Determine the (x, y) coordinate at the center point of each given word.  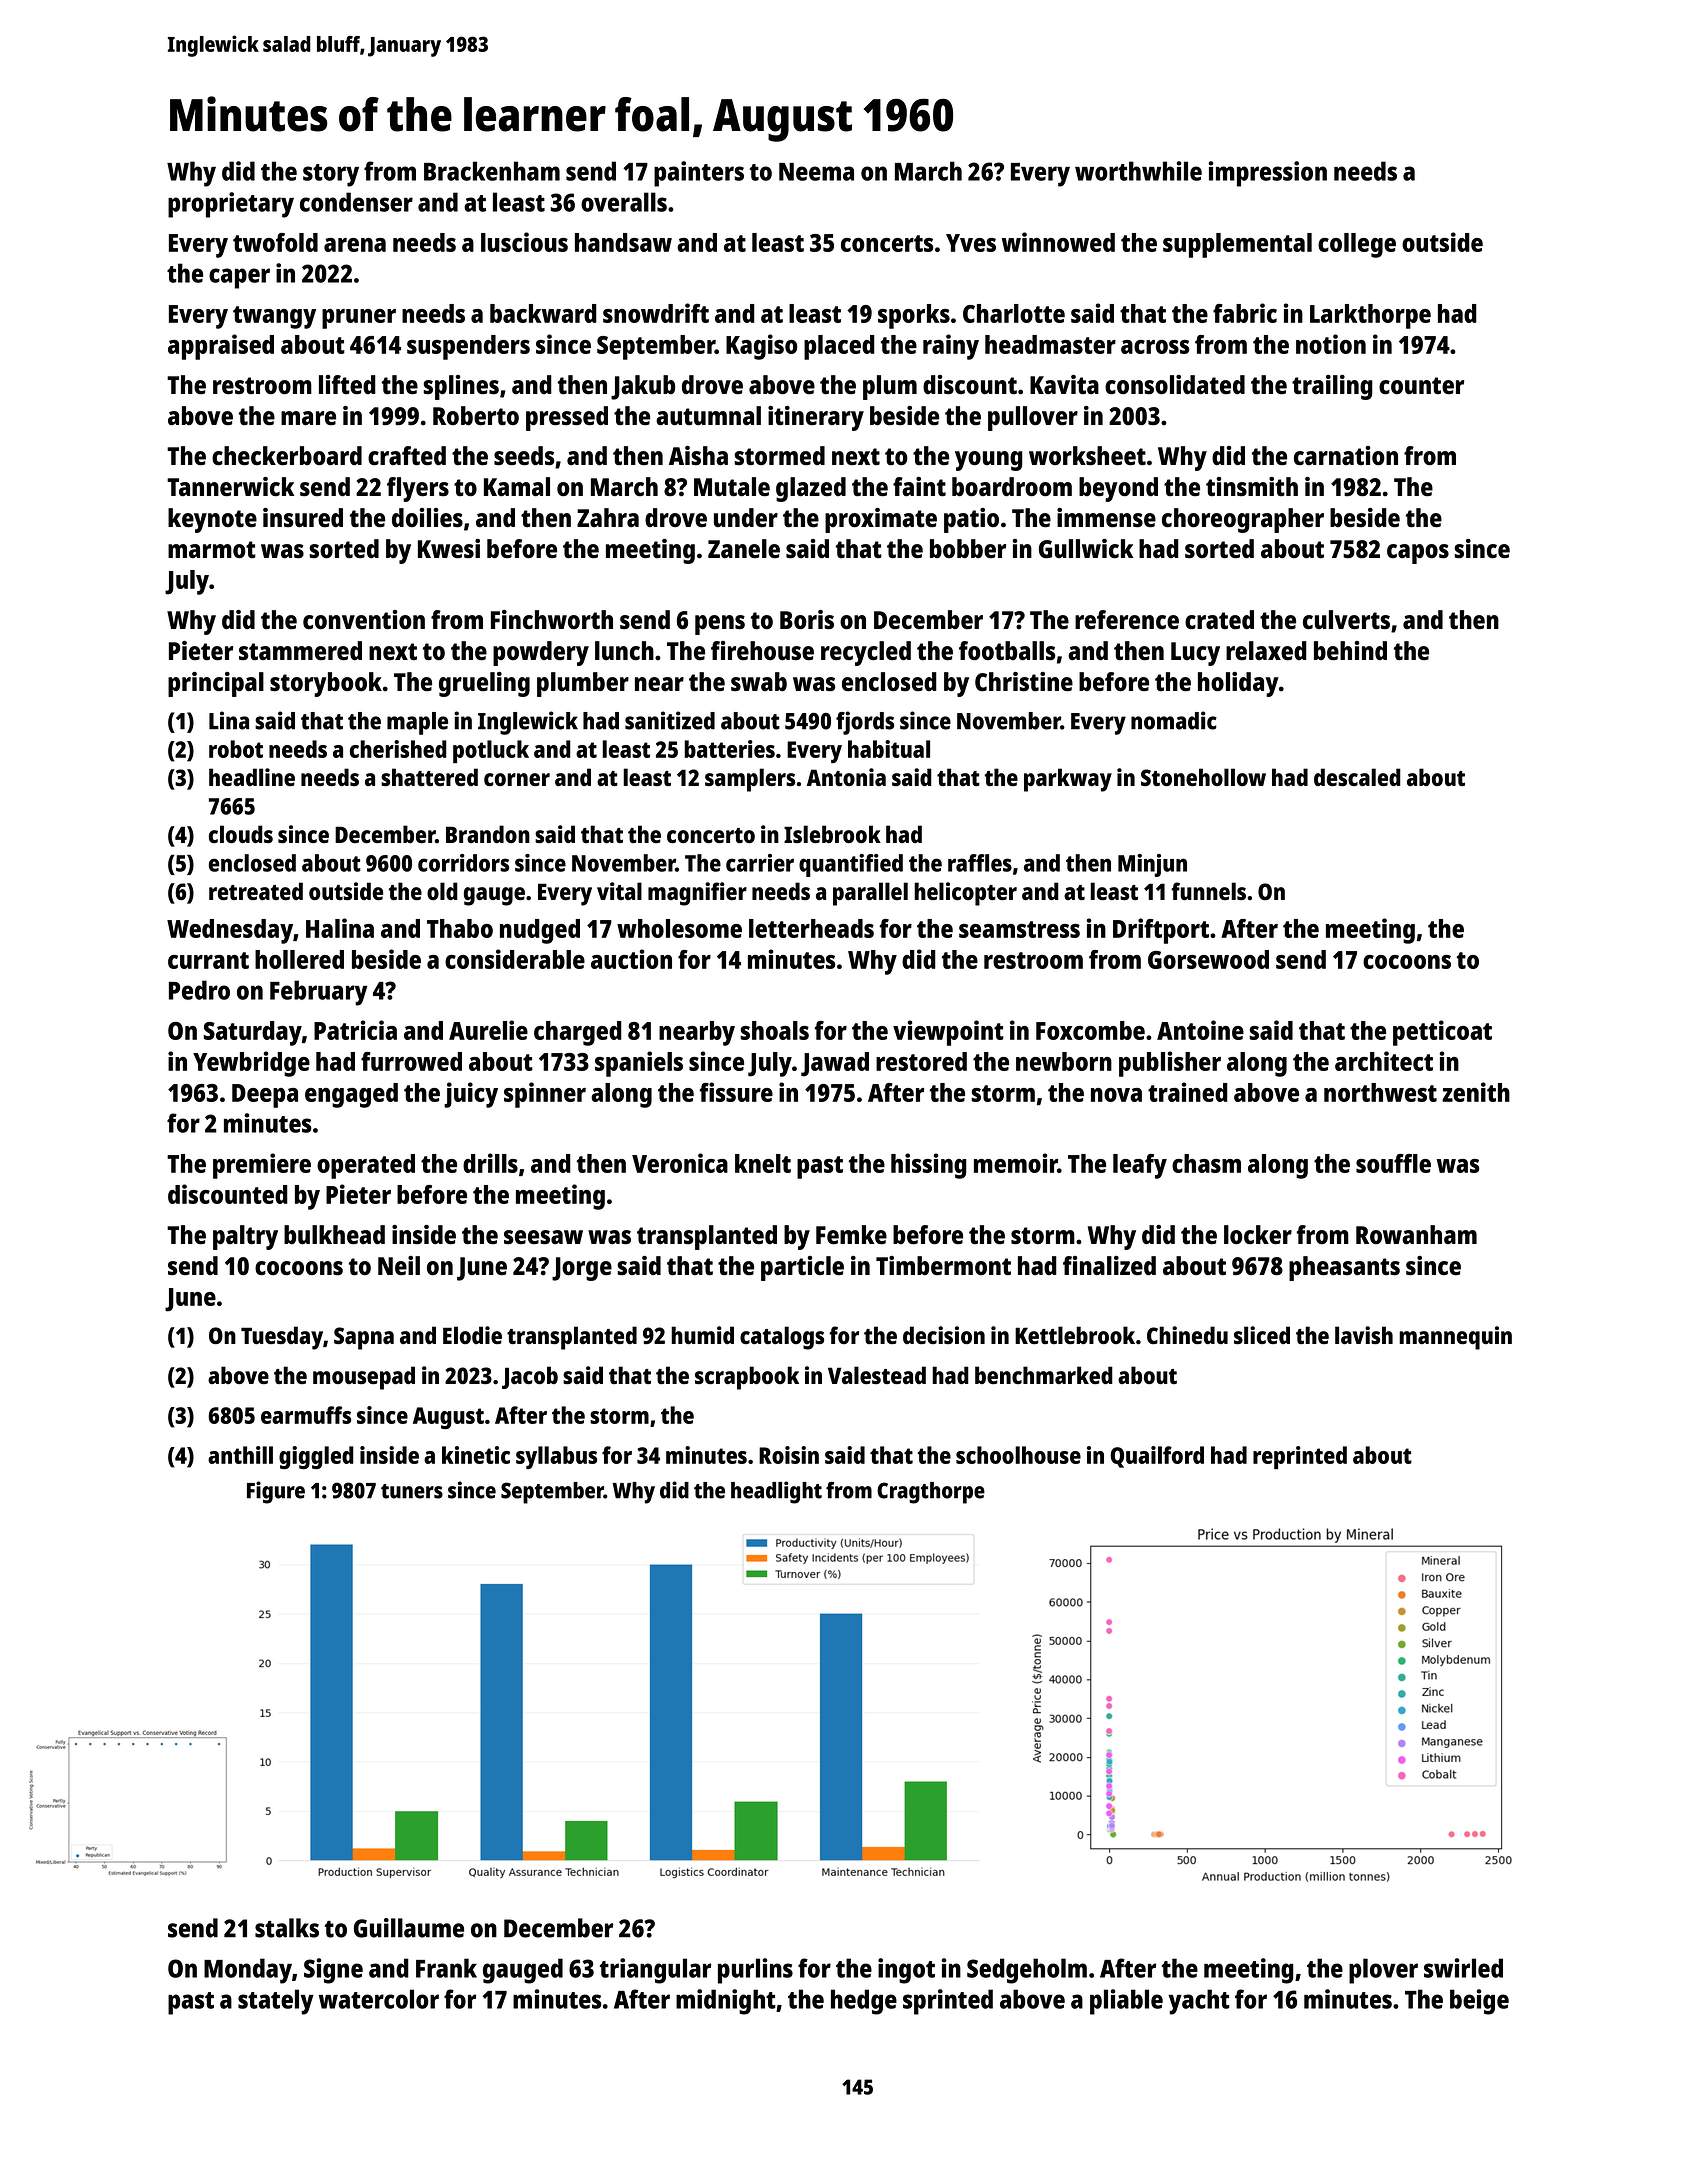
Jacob (530, 1377)
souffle (1393, 1163)
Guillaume (409, 1928)
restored (921, 1061)
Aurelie (488, 1030)
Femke (851, 1234)
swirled (1463, 1968)
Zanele (744, 548)
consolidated (1175, 385)
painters (699, 174)
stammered (300, 651)
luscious (524, 242)
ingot (906, 1971)
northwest (1380, 1092)
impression (1267, 174)
